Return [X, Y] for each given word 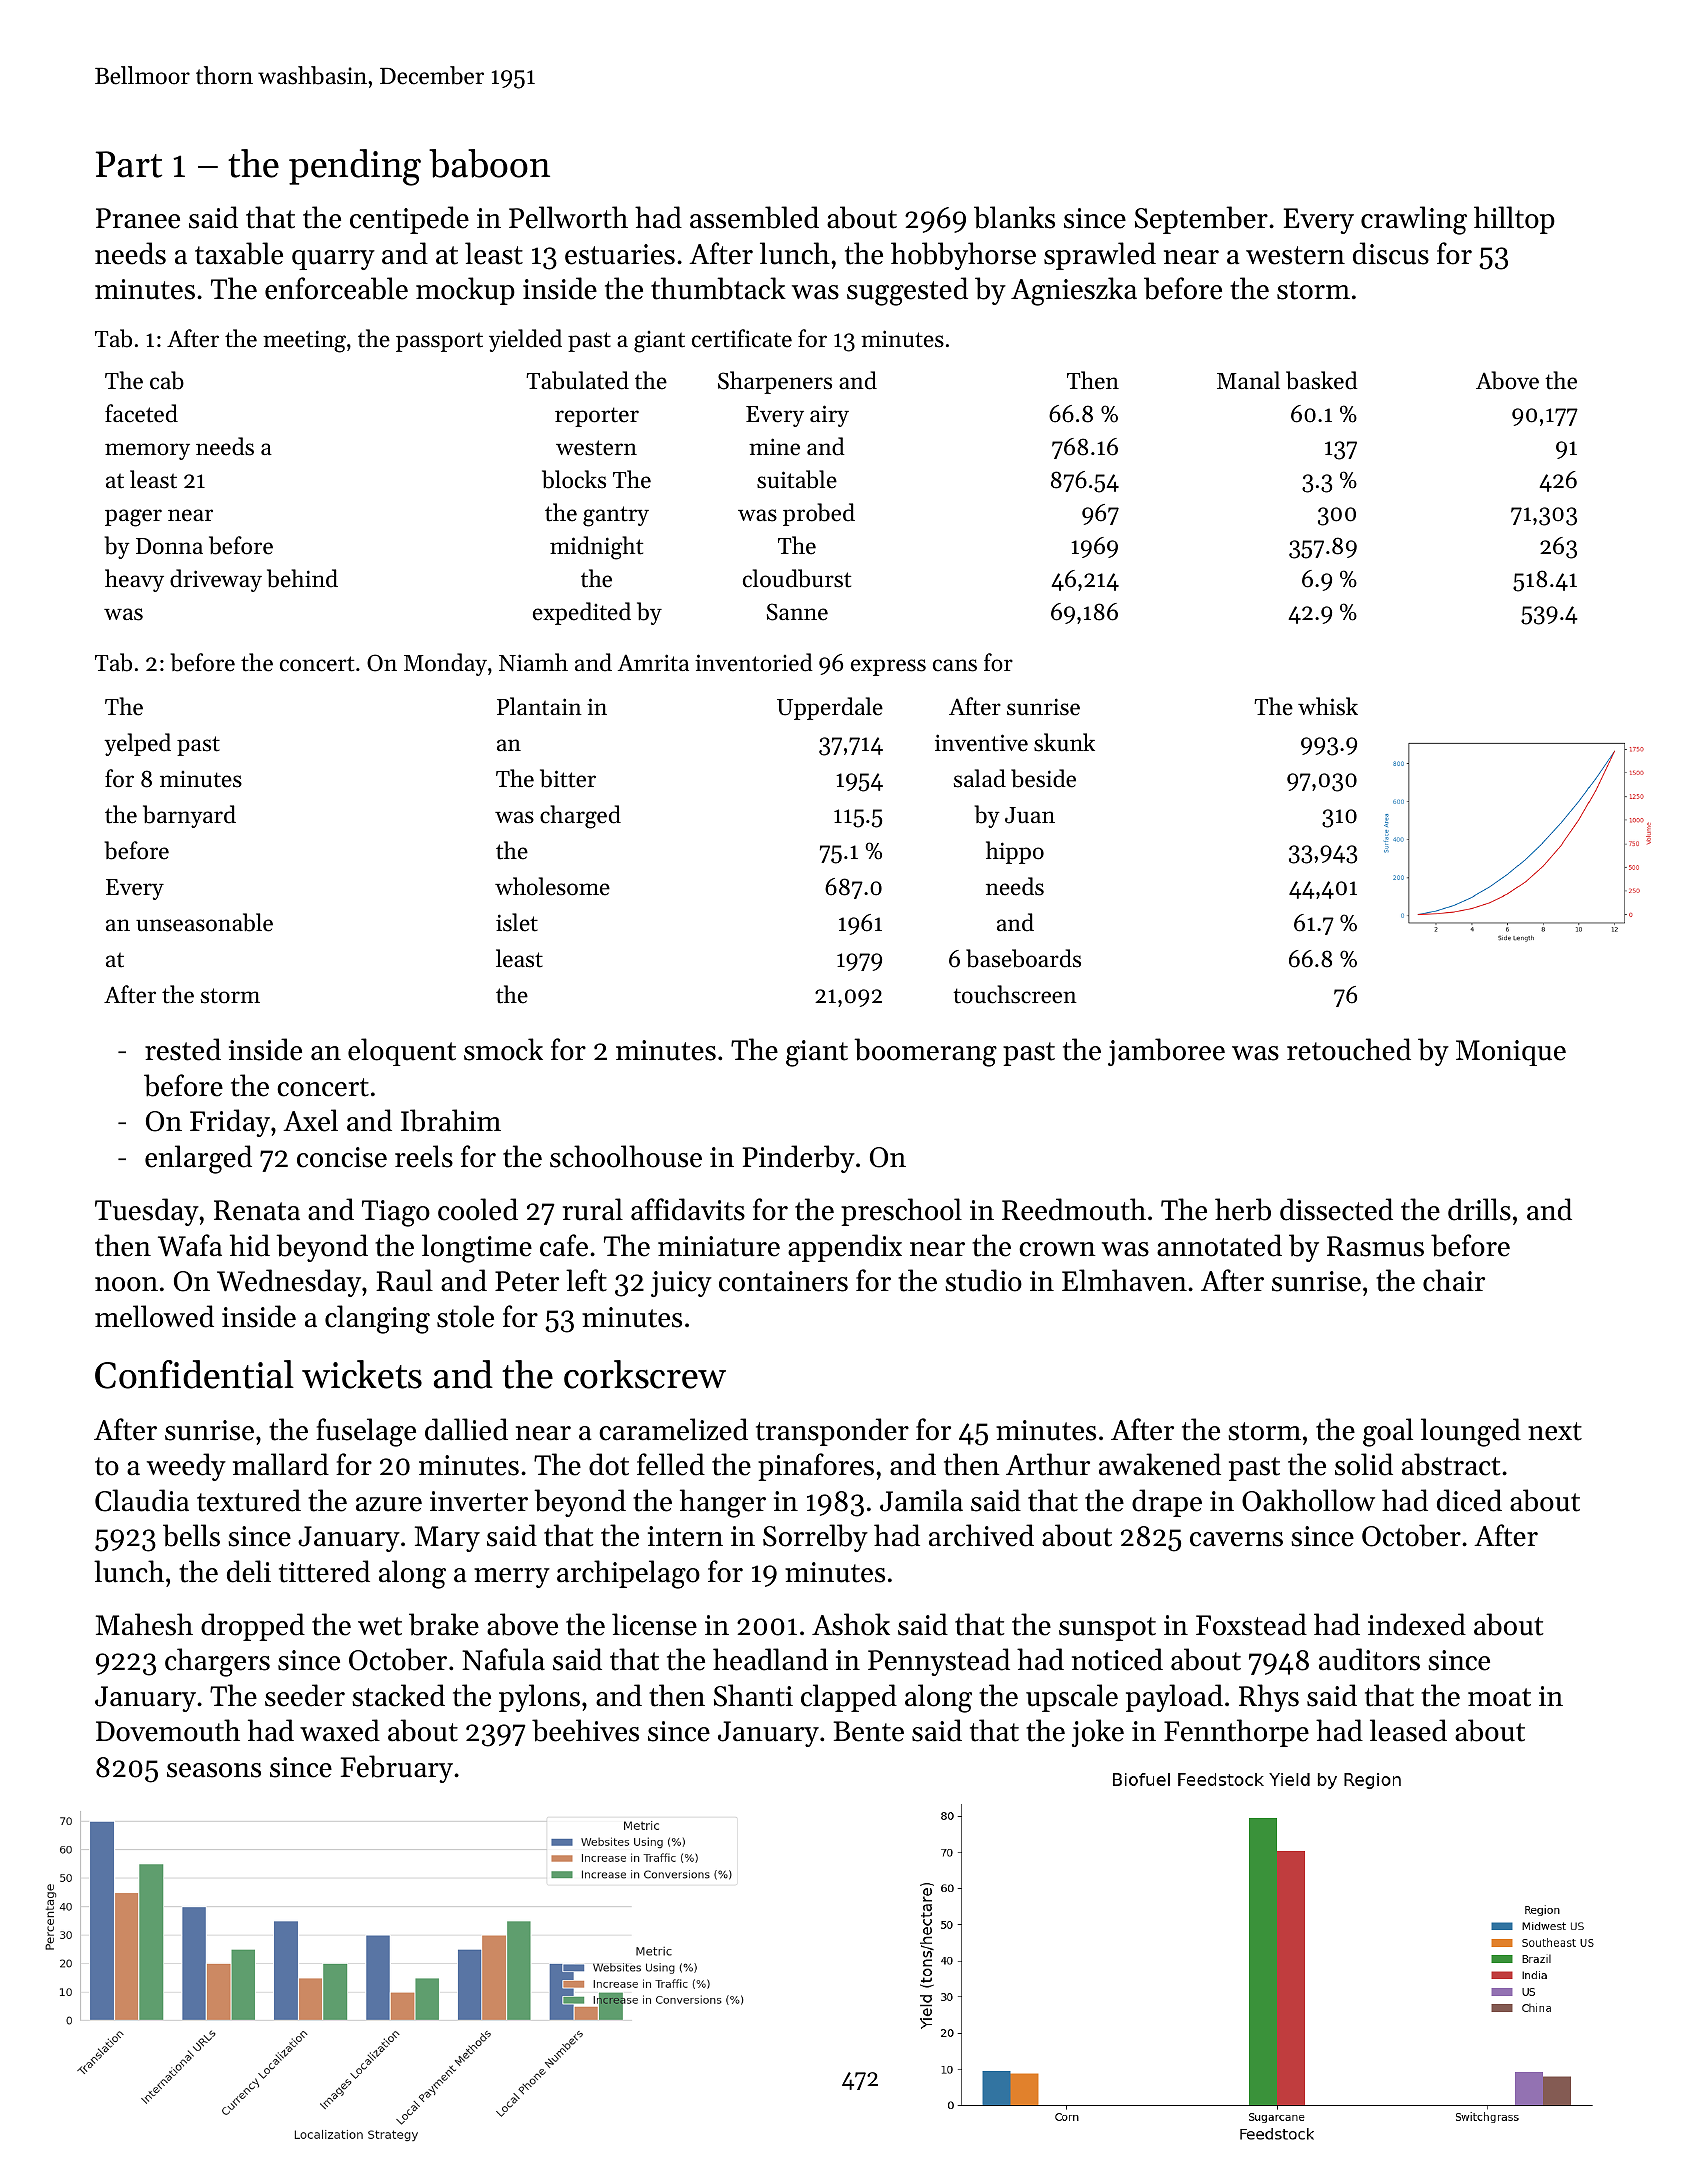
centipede [409, 220]
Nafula [503, 1659]
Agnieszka [1074, 291]
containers [783, 1281]
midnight [596, 548]
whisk [1328, 706]
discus [1391, 253]
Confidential [194, 1374]
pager [133, 518]
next [1555, 1431]
